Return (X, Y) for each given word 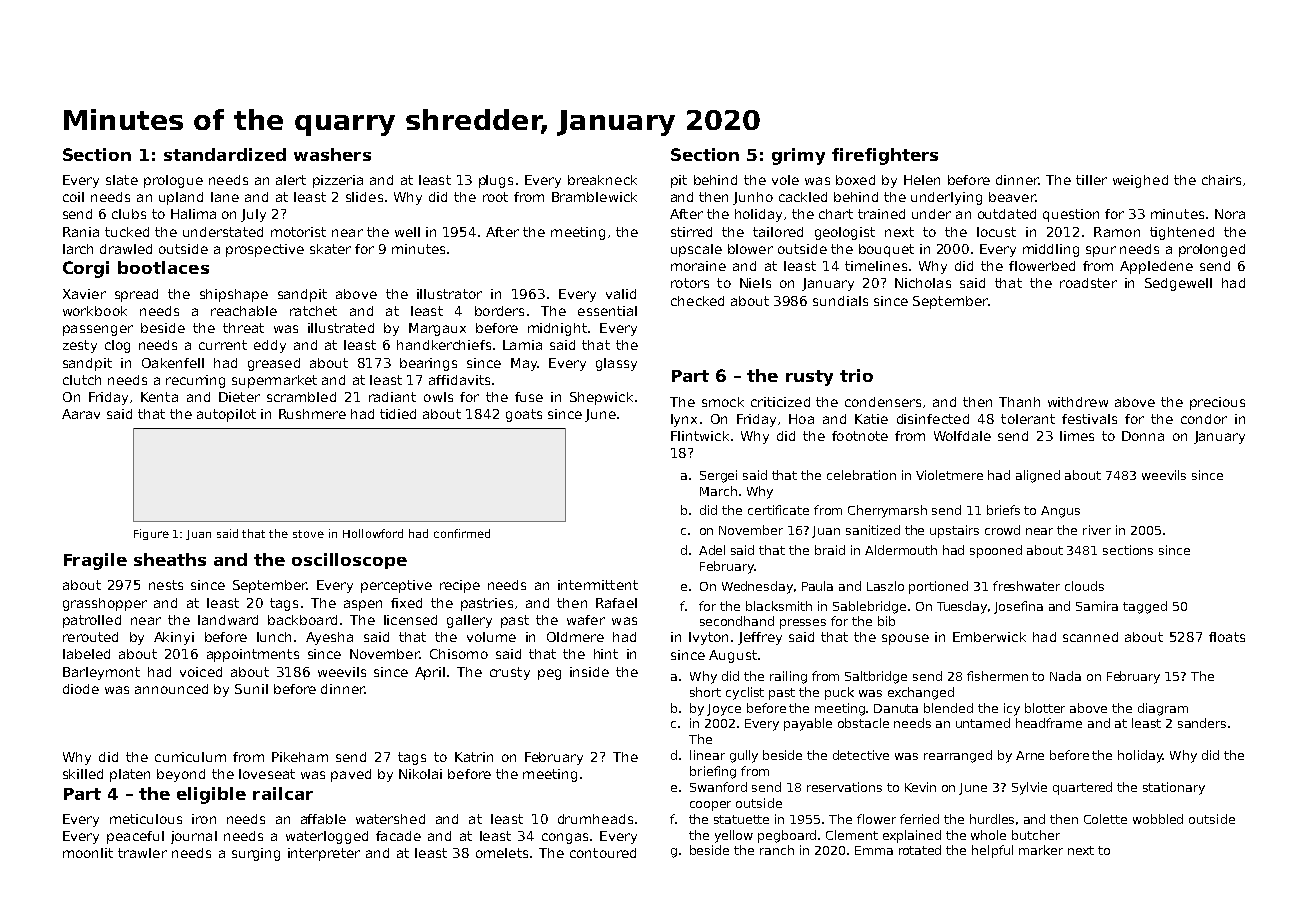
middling (1051, 250)
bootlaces (163, 267)
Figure (151, 534)
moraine (698, 266)
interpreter (324, 854)
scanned (1090, 637)
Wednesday (757, 587)
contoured (603, 853)
